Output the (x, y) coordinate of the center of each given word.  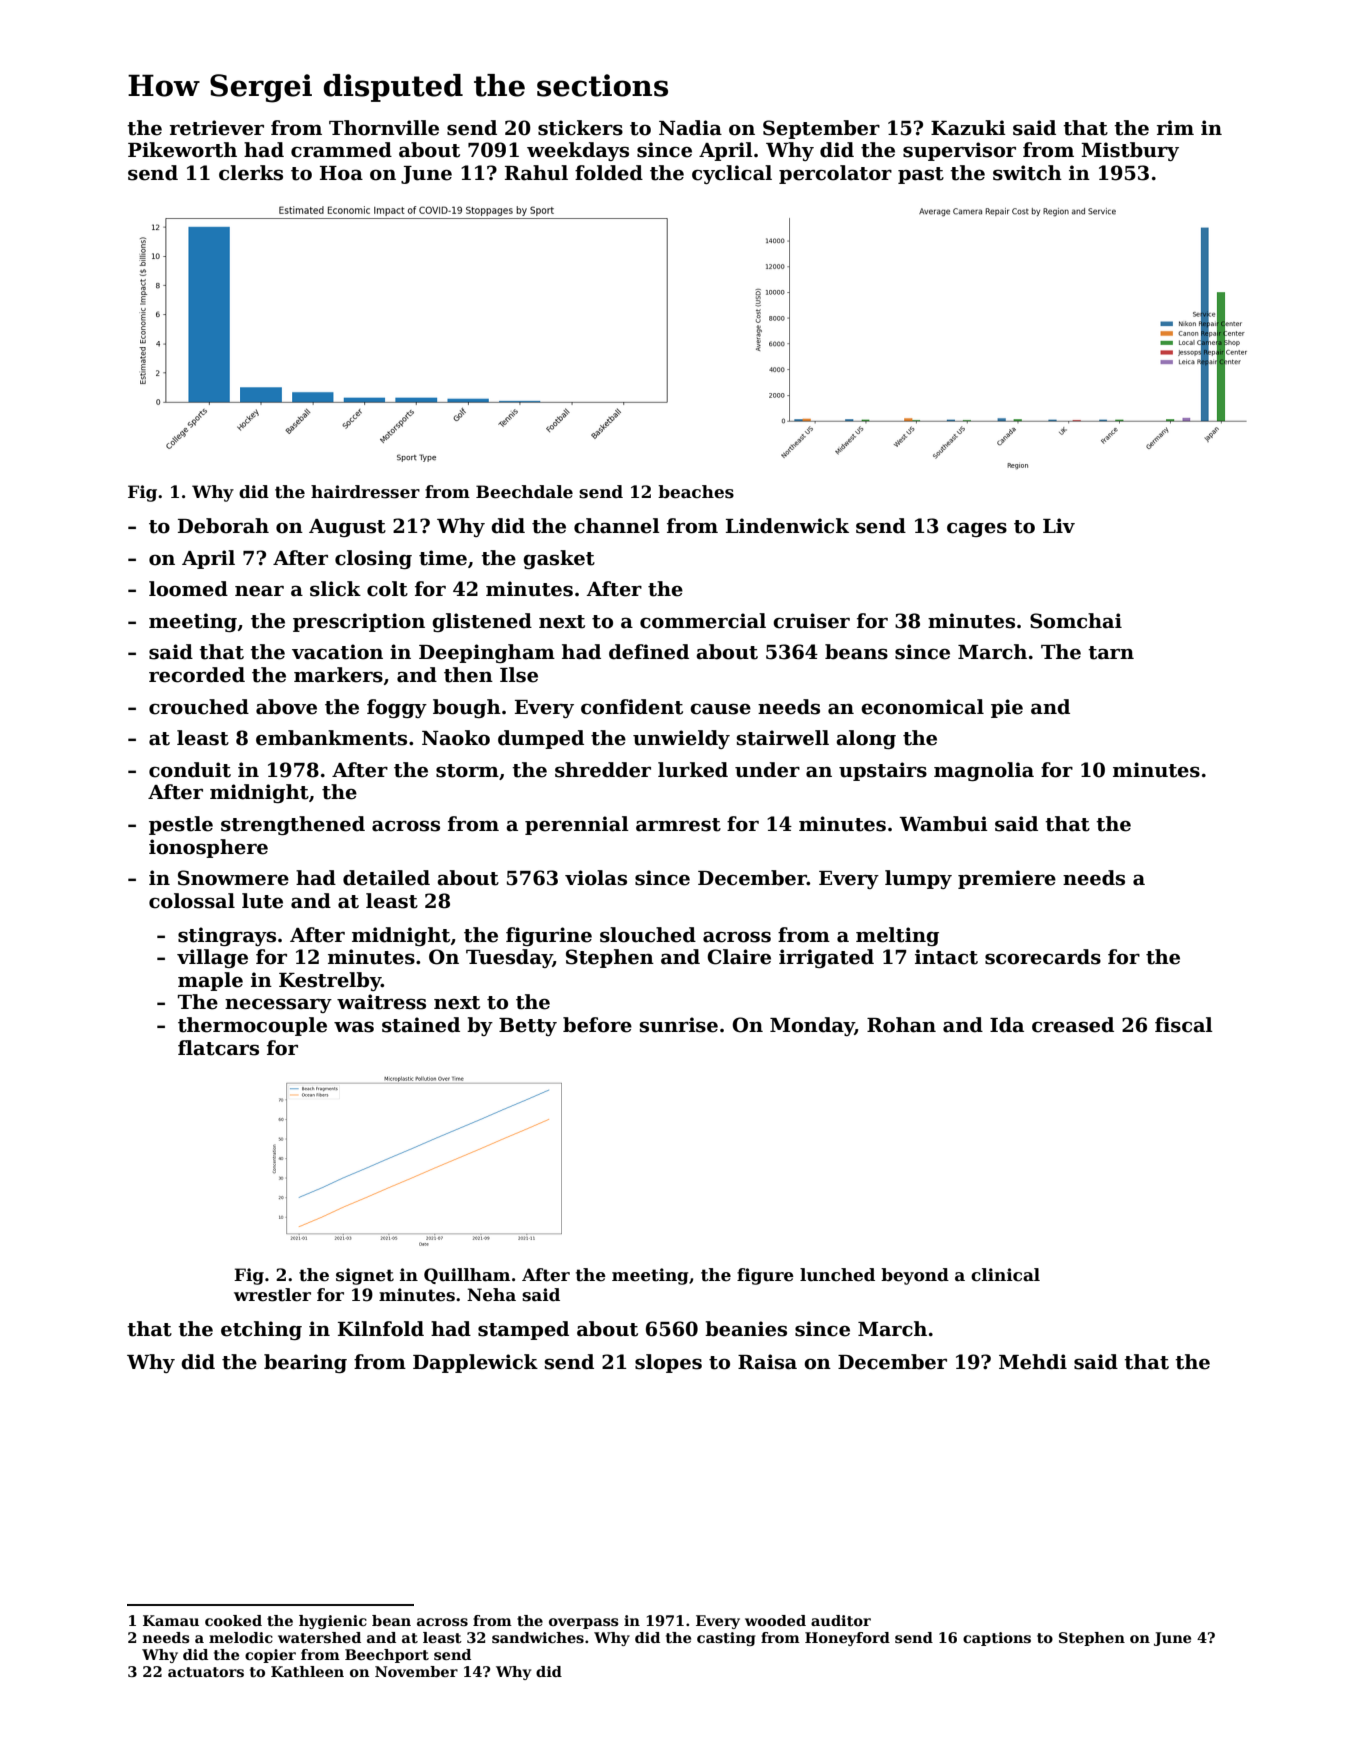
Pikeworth (182, 150)
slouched (648, 935)
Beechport (387, 1656)
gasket (559, 559)
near (259, 591)
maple (210, 981)
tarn (1111, 653)
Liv (1059, 525)
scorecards (1043, 957)
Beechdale (524, 492)
